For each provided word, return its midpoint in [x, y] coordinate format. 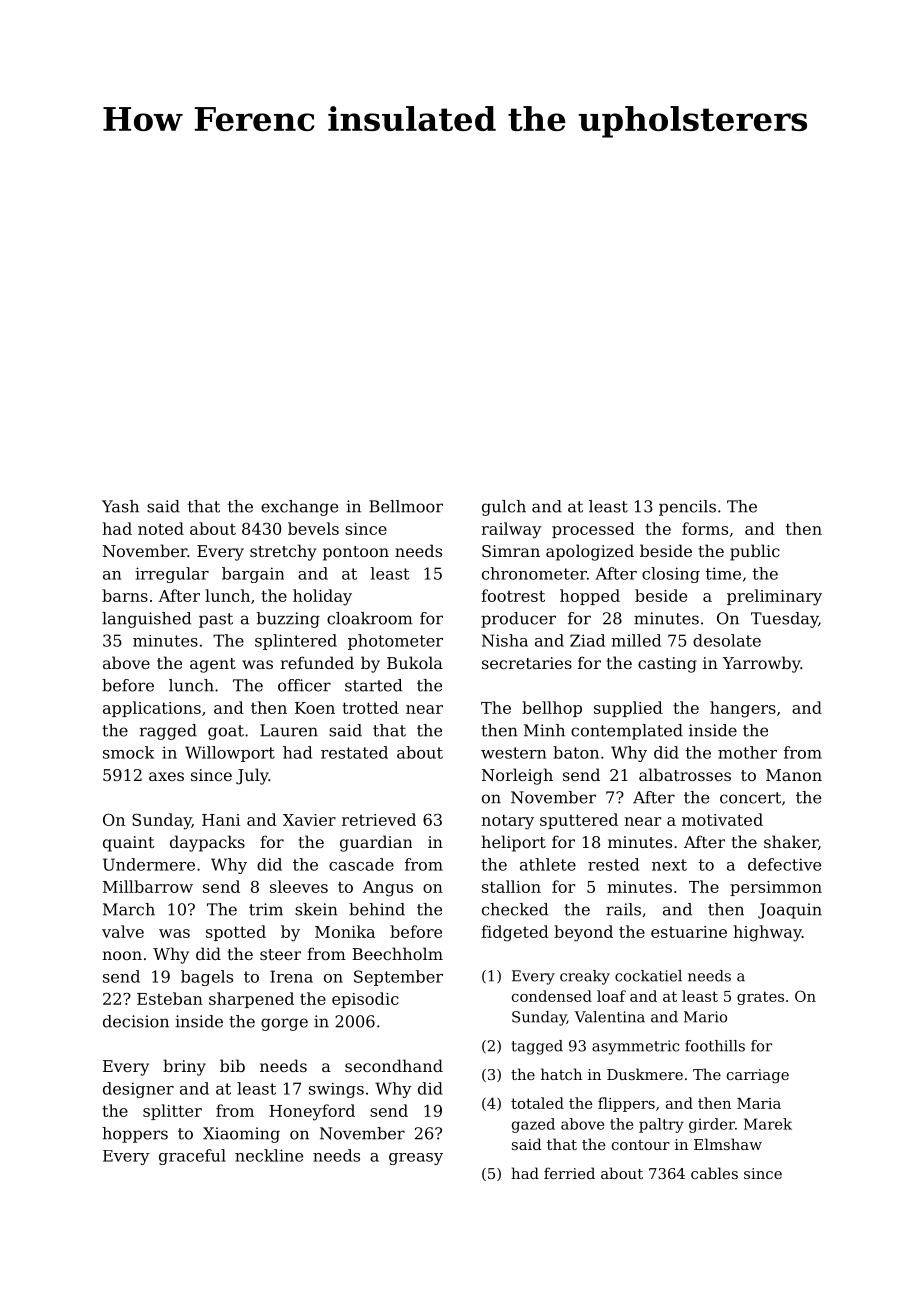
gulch [504, 508]
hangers [743, 709]
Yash [120, 506]
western [513, 753]
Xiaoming [241, 1135]
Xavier [309, 820]
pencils [687, 508]
